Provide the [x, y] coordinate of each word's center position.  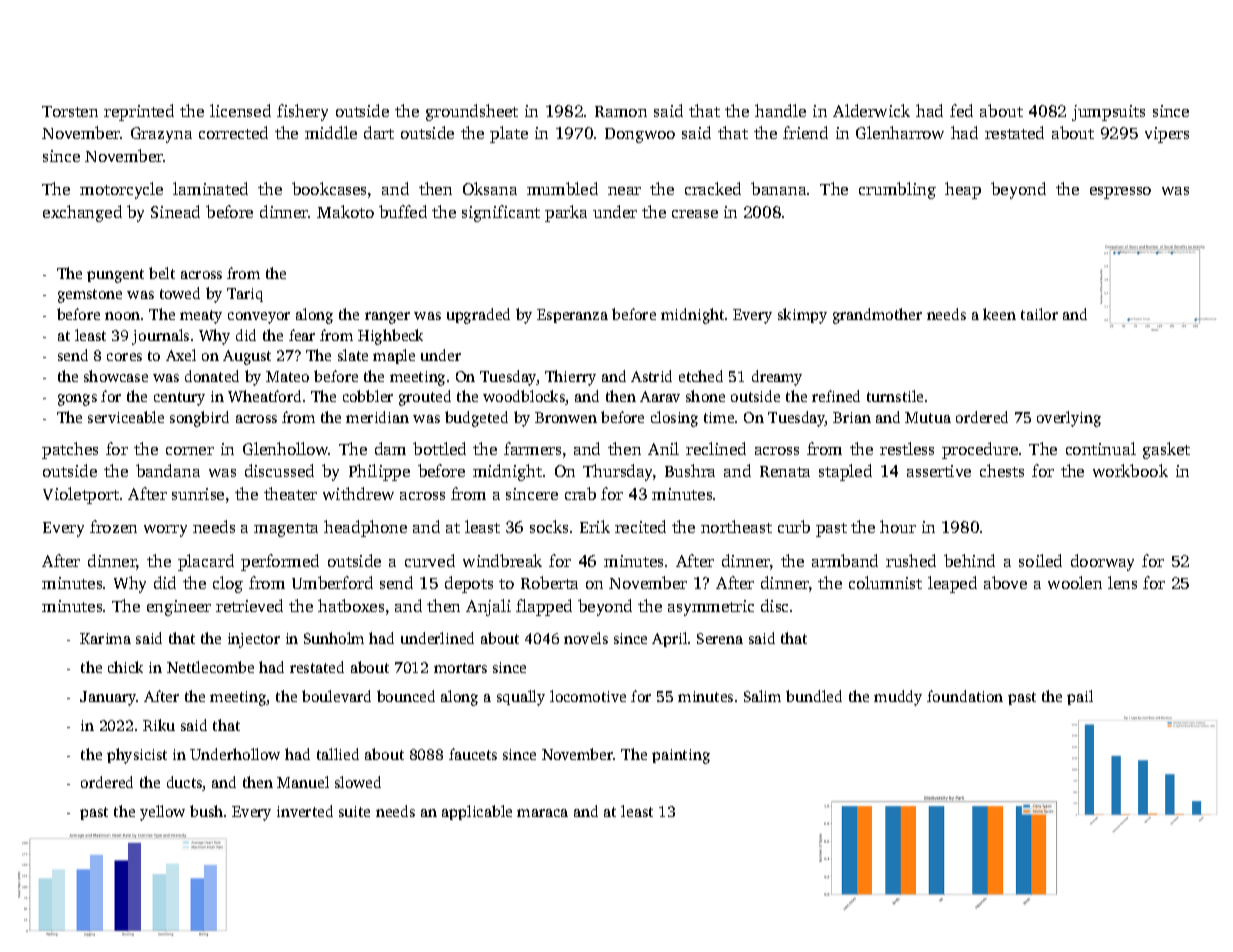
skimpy [802, 316]
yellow [162, 813]
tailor [1039, 314]
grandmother [877, 316]
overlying [1069, 419]
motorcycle [121, 190]
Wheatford [264, 396]
